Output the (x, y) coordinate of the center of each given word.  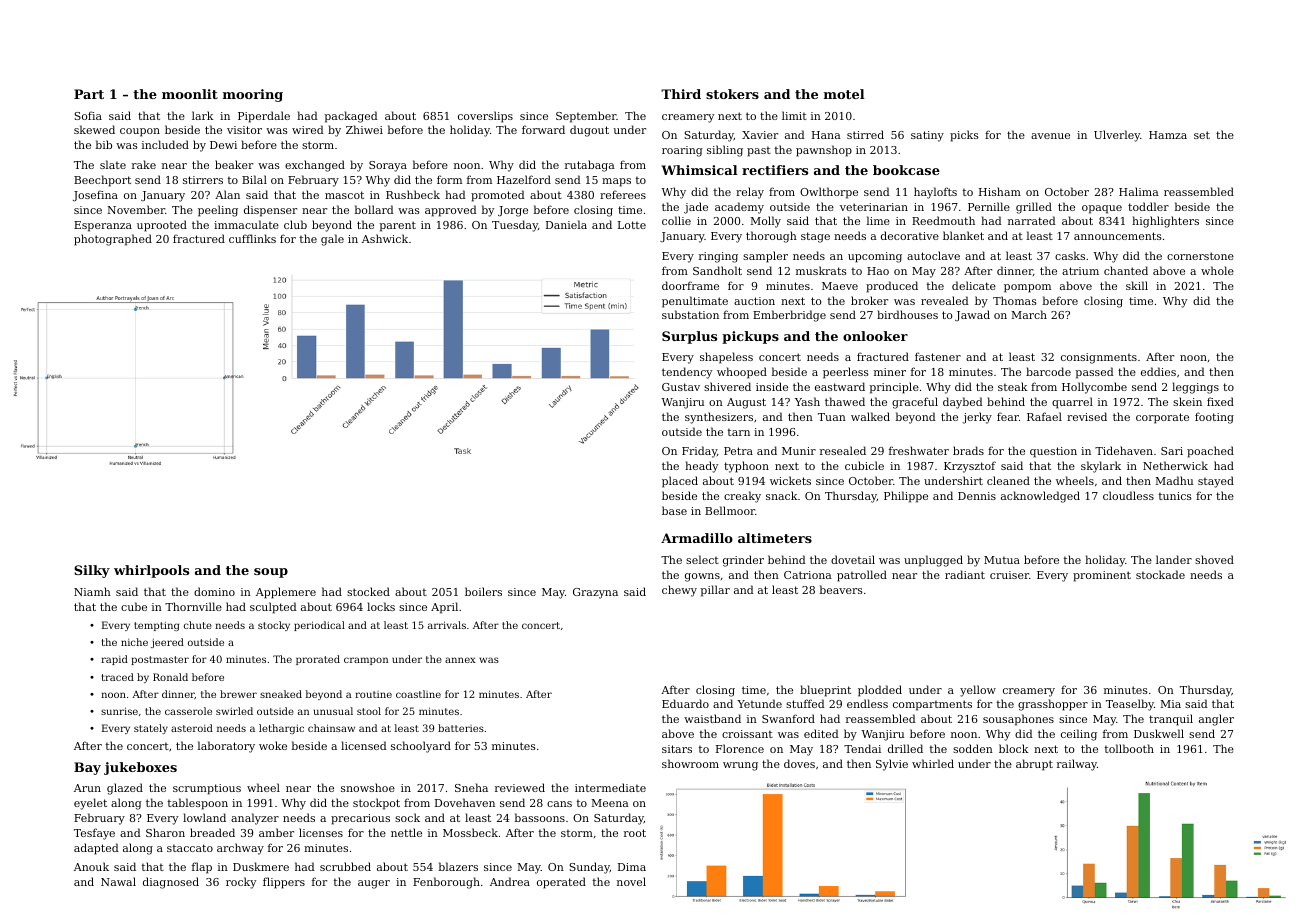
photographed (113, 240)
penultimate (695, 302)
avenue (1050, 136)
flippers (284, 883)
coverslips (485, 117)
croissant (747, 734)
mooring (253, 95)
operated (561, 883)
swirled (234, 711)
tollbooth (1129, 748)
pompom (1027, 288)
